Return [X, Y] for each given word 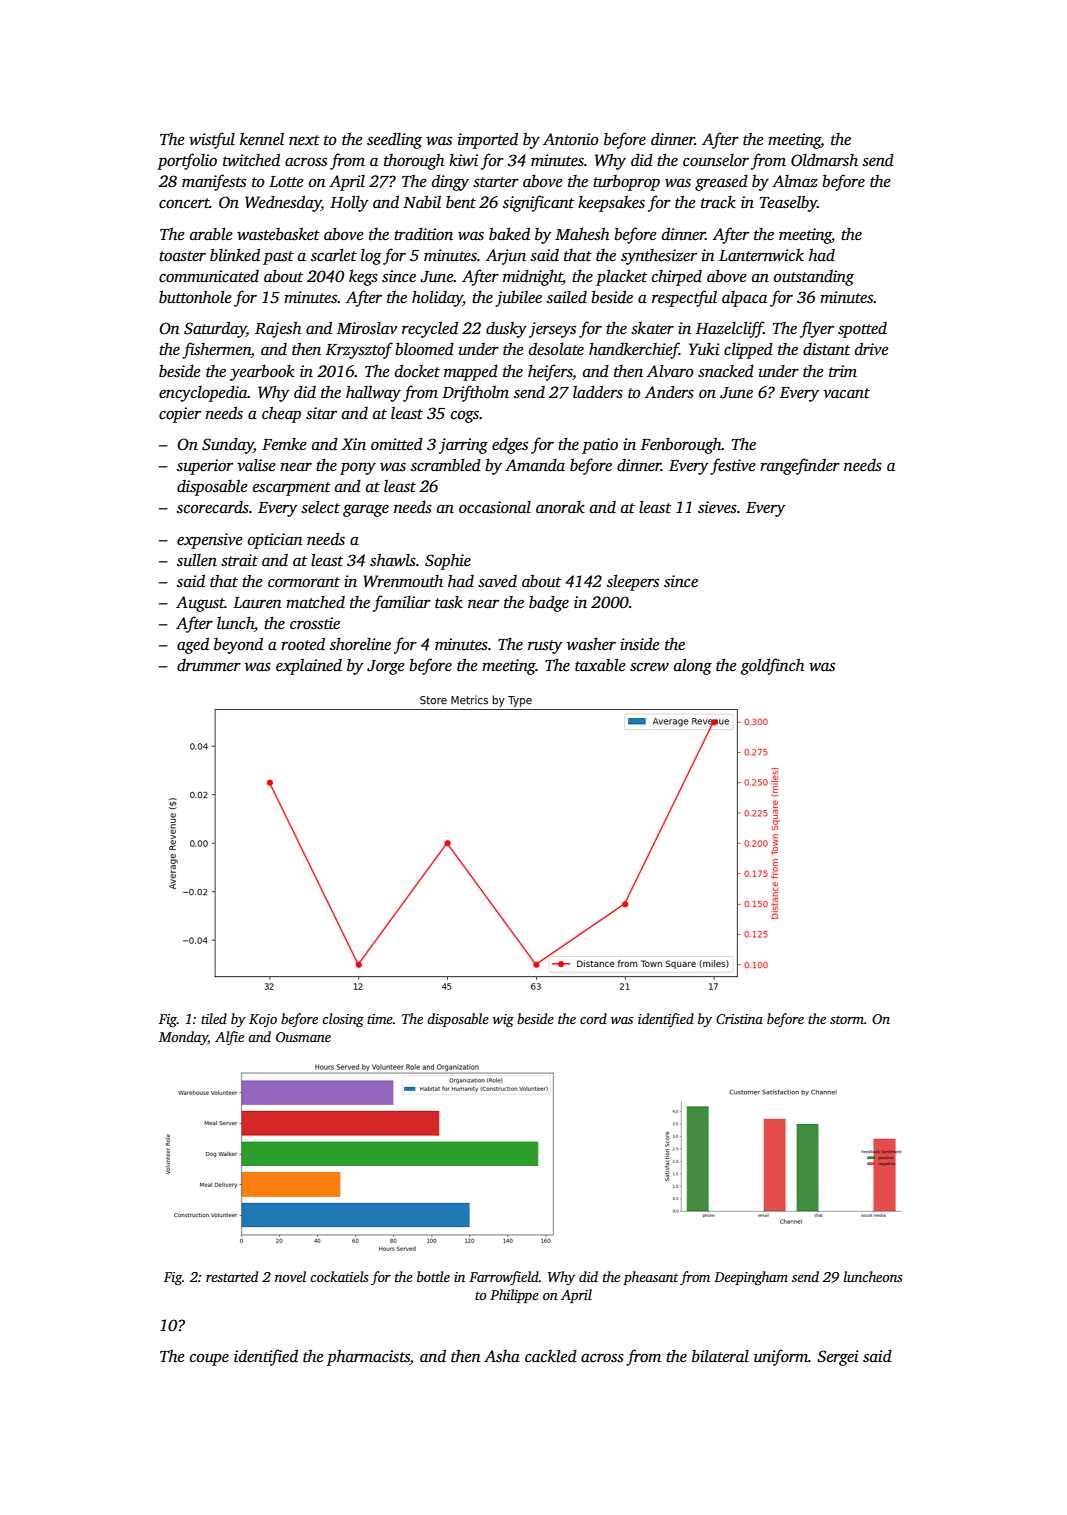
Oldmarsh [824, 160]
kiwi [463, 160]
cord [593, 1018]
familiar [402, 603]
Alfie [229, 1038]
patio [600, 446]
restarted [232, 1276]
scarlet [334, 255]
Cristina [739, 1019]
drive [872, 349]
